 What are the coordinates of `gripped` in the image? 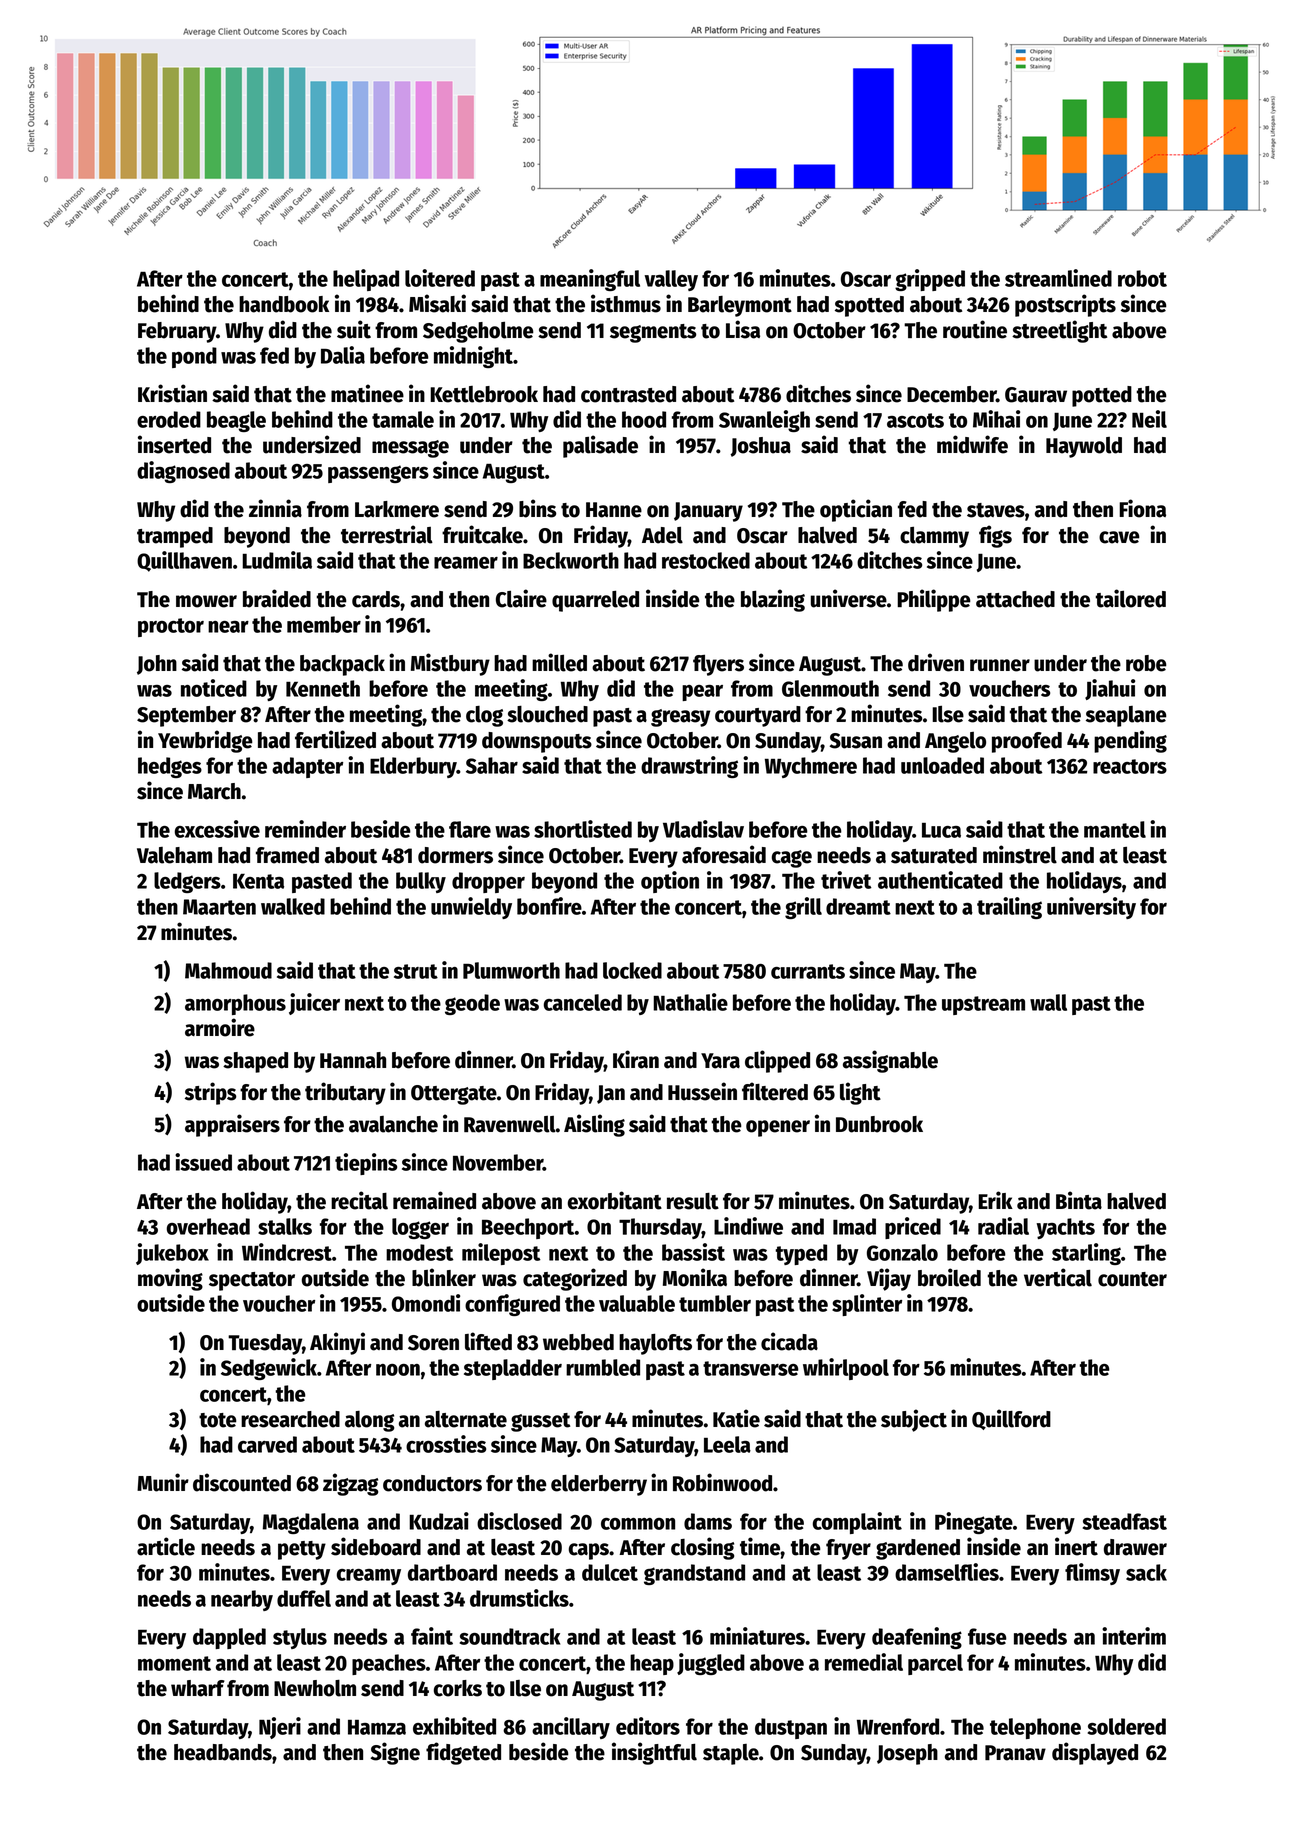 It's located at (930, 280).
